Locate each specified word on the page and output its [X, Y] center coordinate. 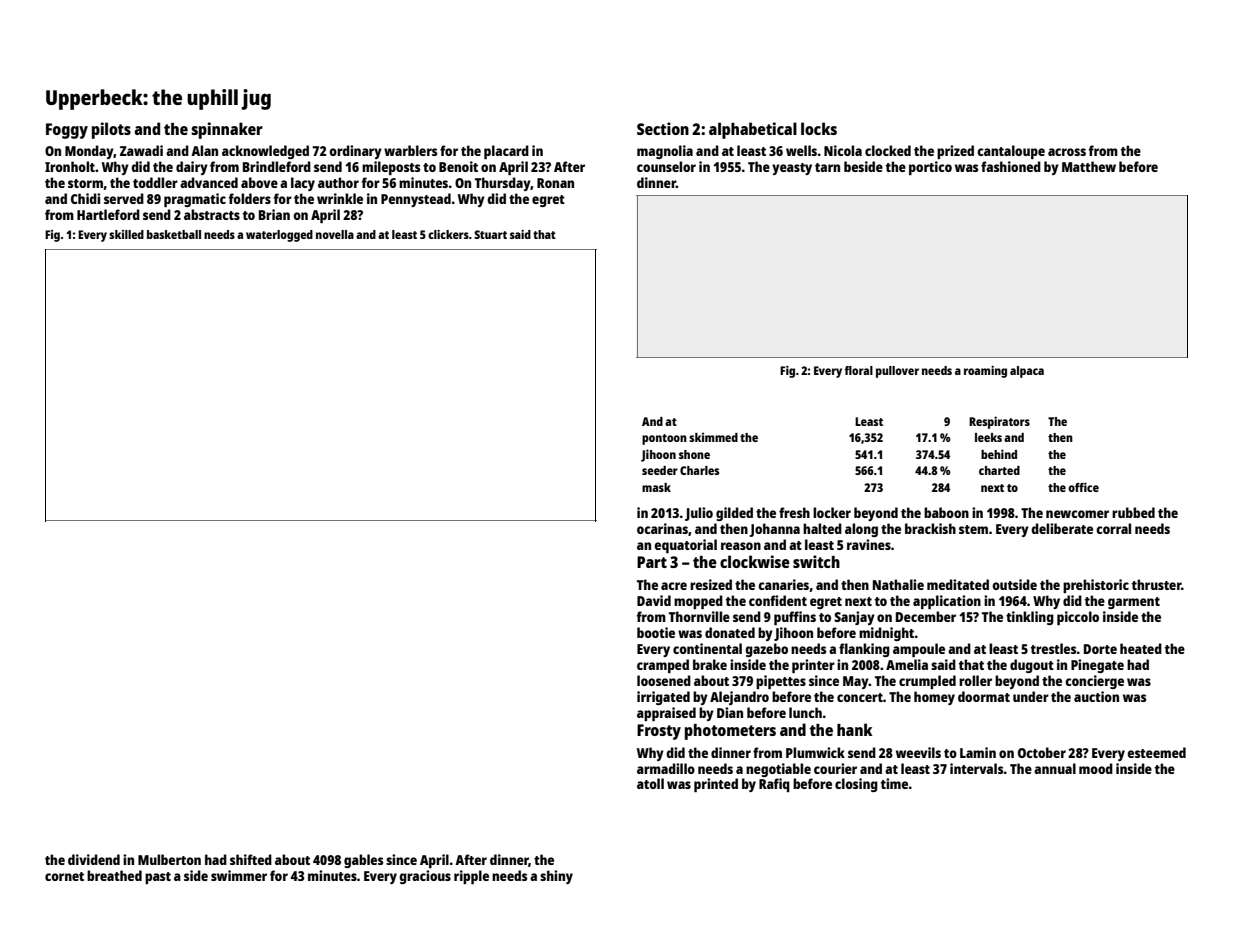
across [1067, 152]
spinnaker [227, 130]
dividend [94, 859]
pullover [897, 372]
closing [856, 785]
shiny [556, 877]
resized [711, 584]
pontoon [664, 439]
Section [663, 128]
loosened [664, 680]
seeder [660, 470]
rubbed [1133, 512]
